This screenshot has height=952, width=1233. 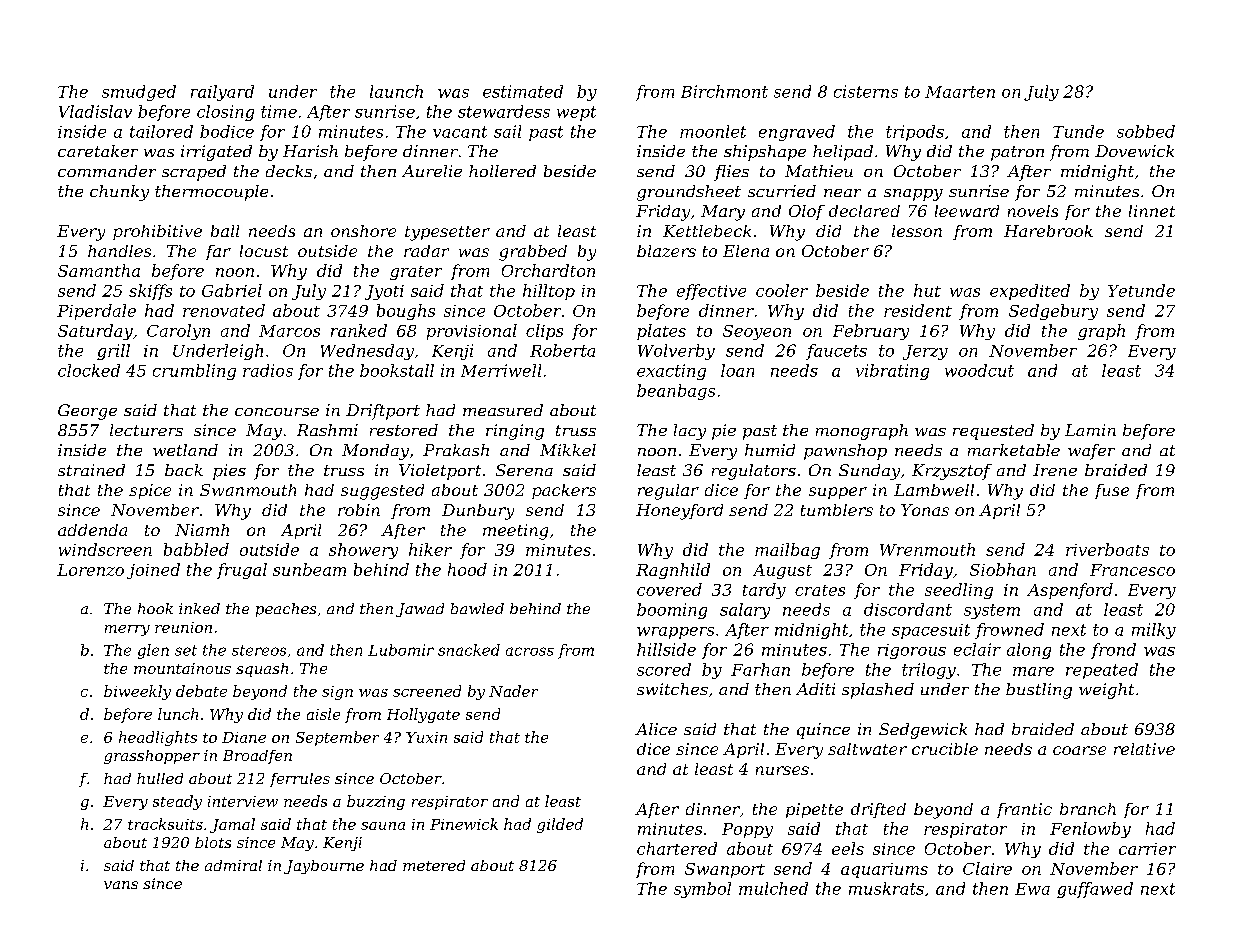 What do you see at coordinates (363, 231) in the screenshot?
I see `onshore` at bounding box center [363, 231].
